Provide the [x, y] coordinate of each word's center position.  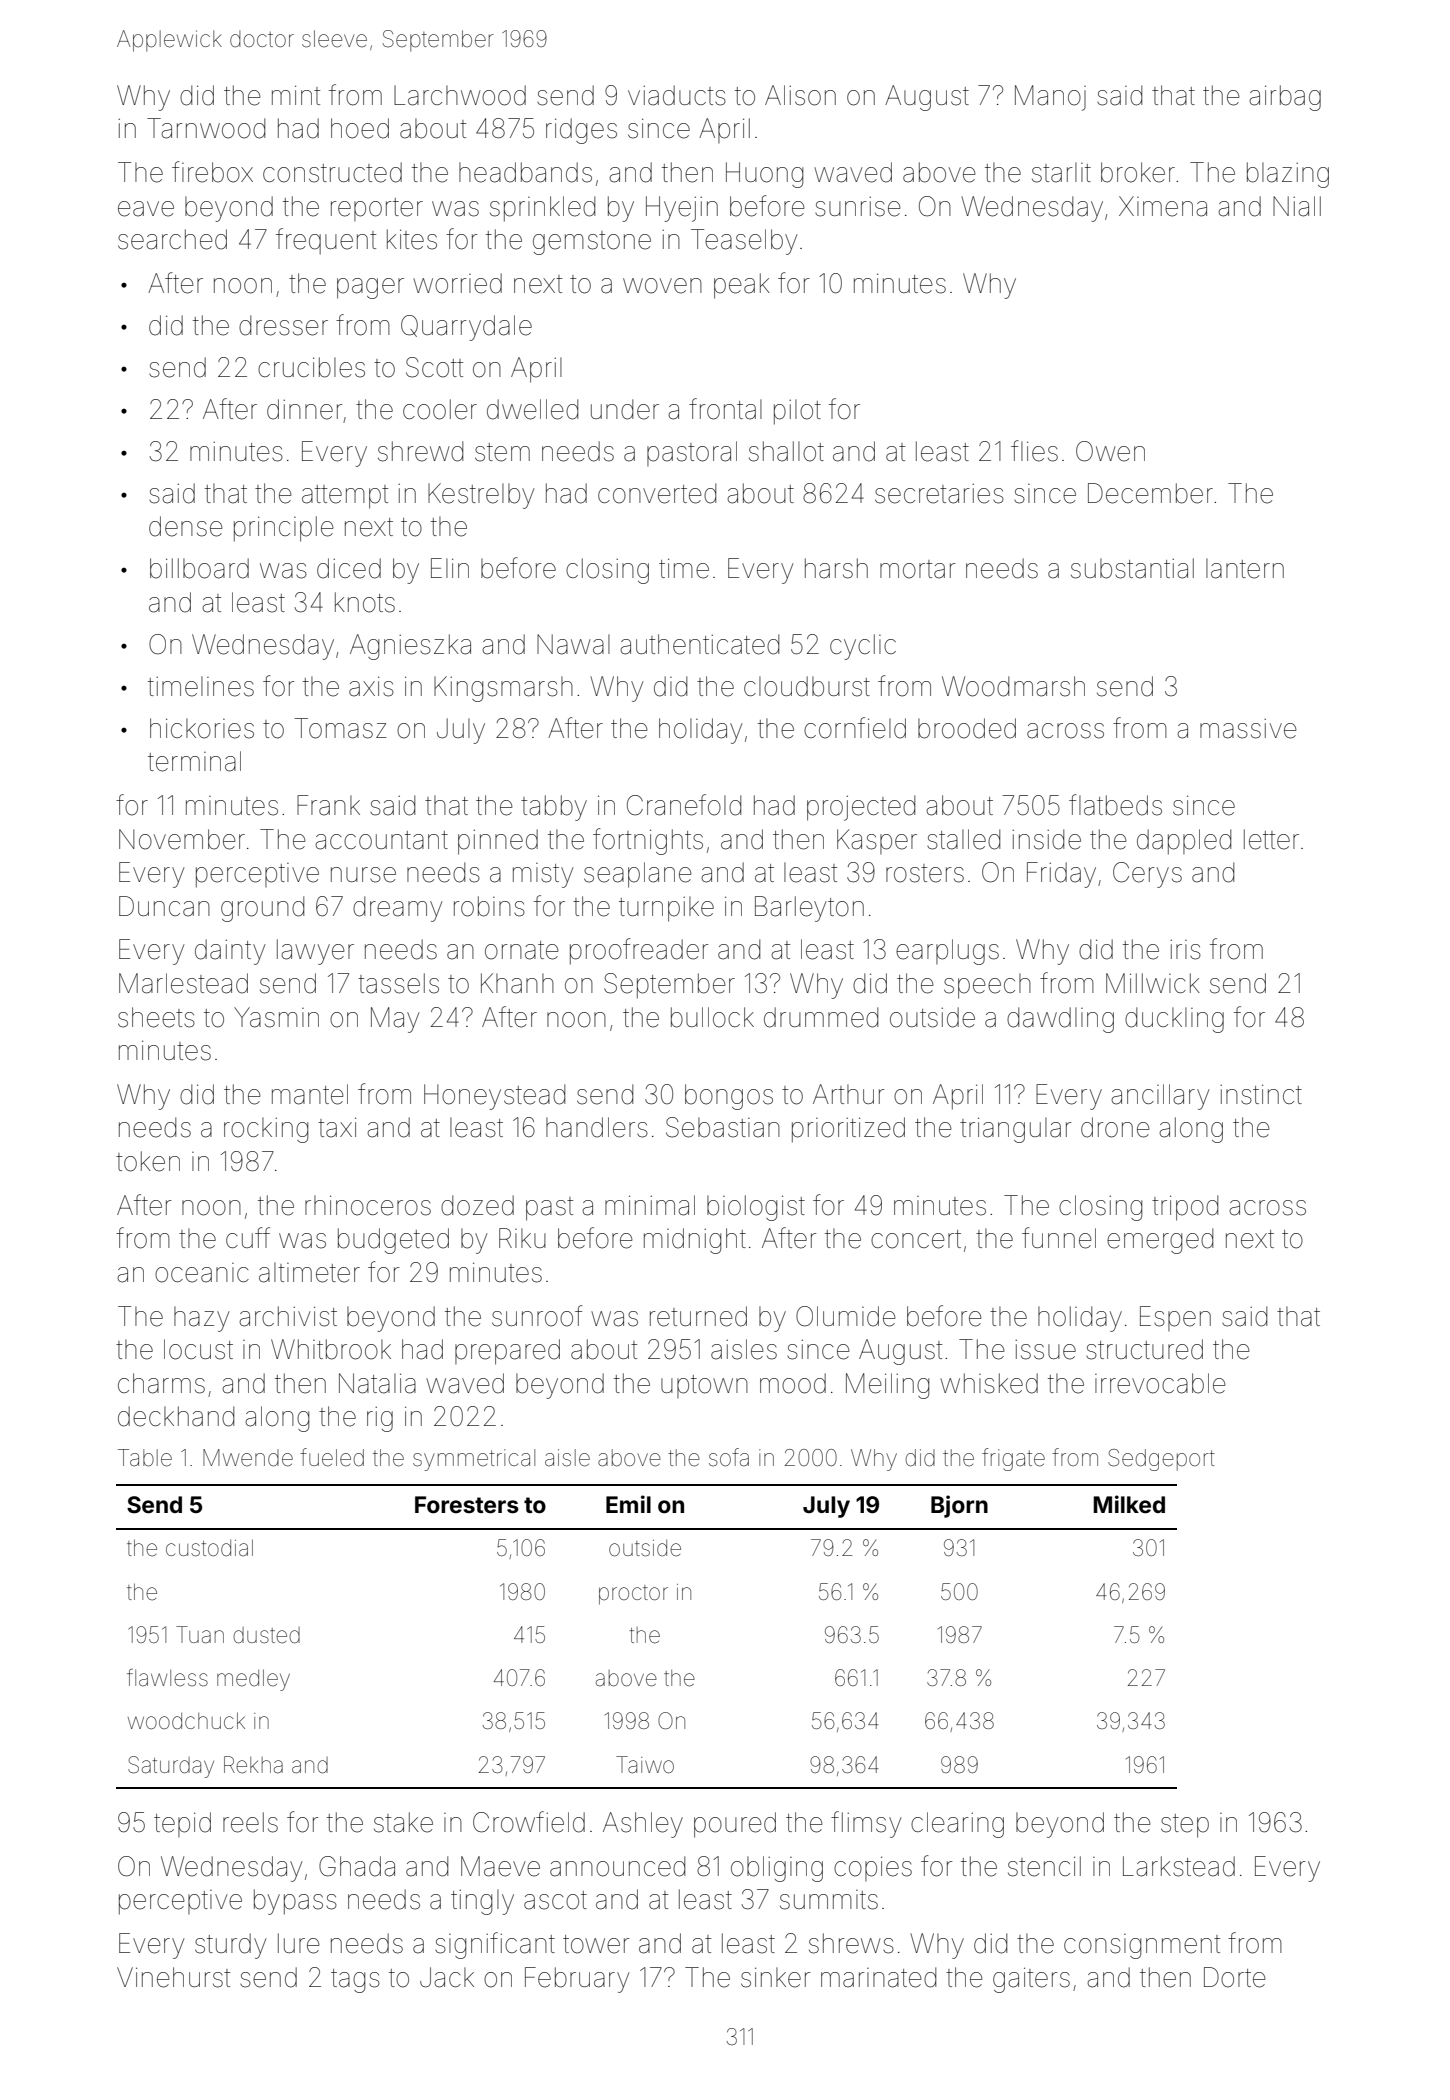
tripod [1185, 1208]
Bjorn [959, 1506]
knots [365, 602]
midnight [695, 1241]
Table [145, 1458]
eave [146, 209]
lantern [1245, 568]
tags [355, 1981]
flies [1034, 451]
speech [987, 986]
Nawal [573, 644]
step [1185, 1826]
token [148, 1161]
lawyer [315, 952]
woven [662, 286]
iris [1185, 950]
